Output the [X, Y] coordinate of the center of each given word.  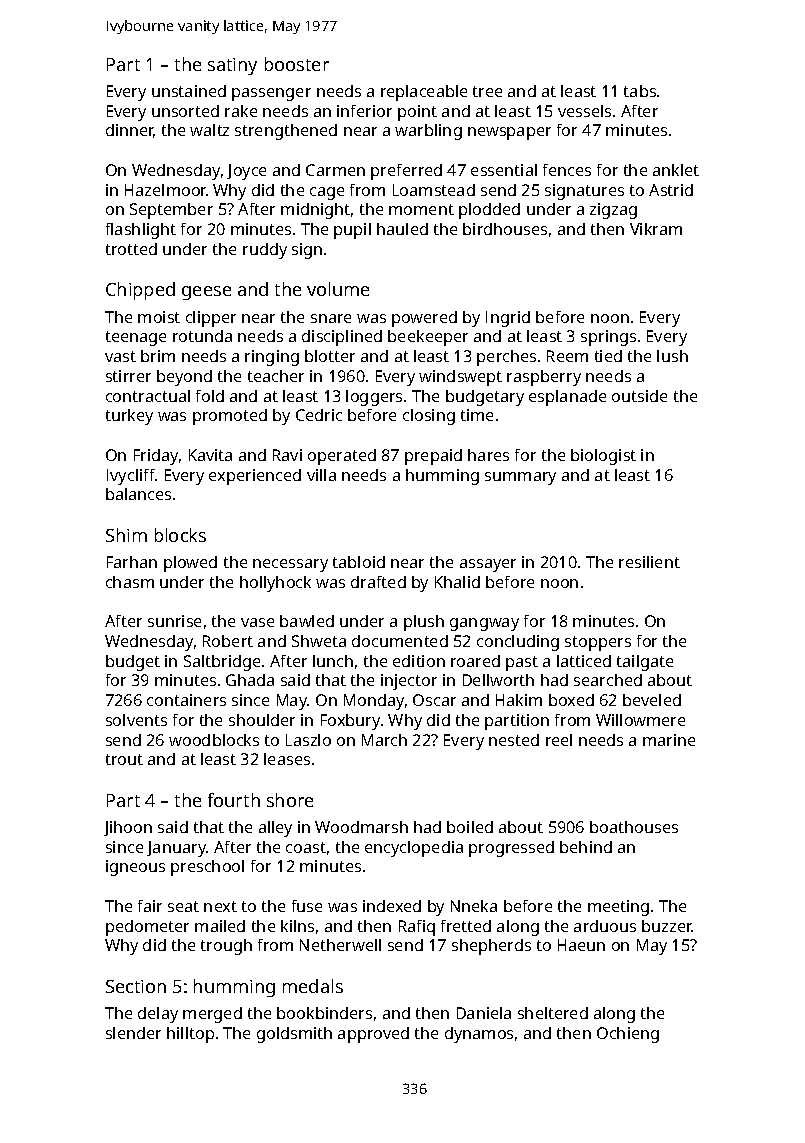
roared [475, 661]
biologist [603, 457]
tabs [640, 91]
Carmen [335, 170]
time [477, 415]
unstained [189, 91]
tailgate [645, 663]
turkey [129, 417]
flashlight [141, 231]
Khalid [457, 582]
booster [297, 64]
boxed [571, 700]
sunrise [174, 621]
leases [287, 759]
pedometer [147, 928]
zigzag [613, 211]
